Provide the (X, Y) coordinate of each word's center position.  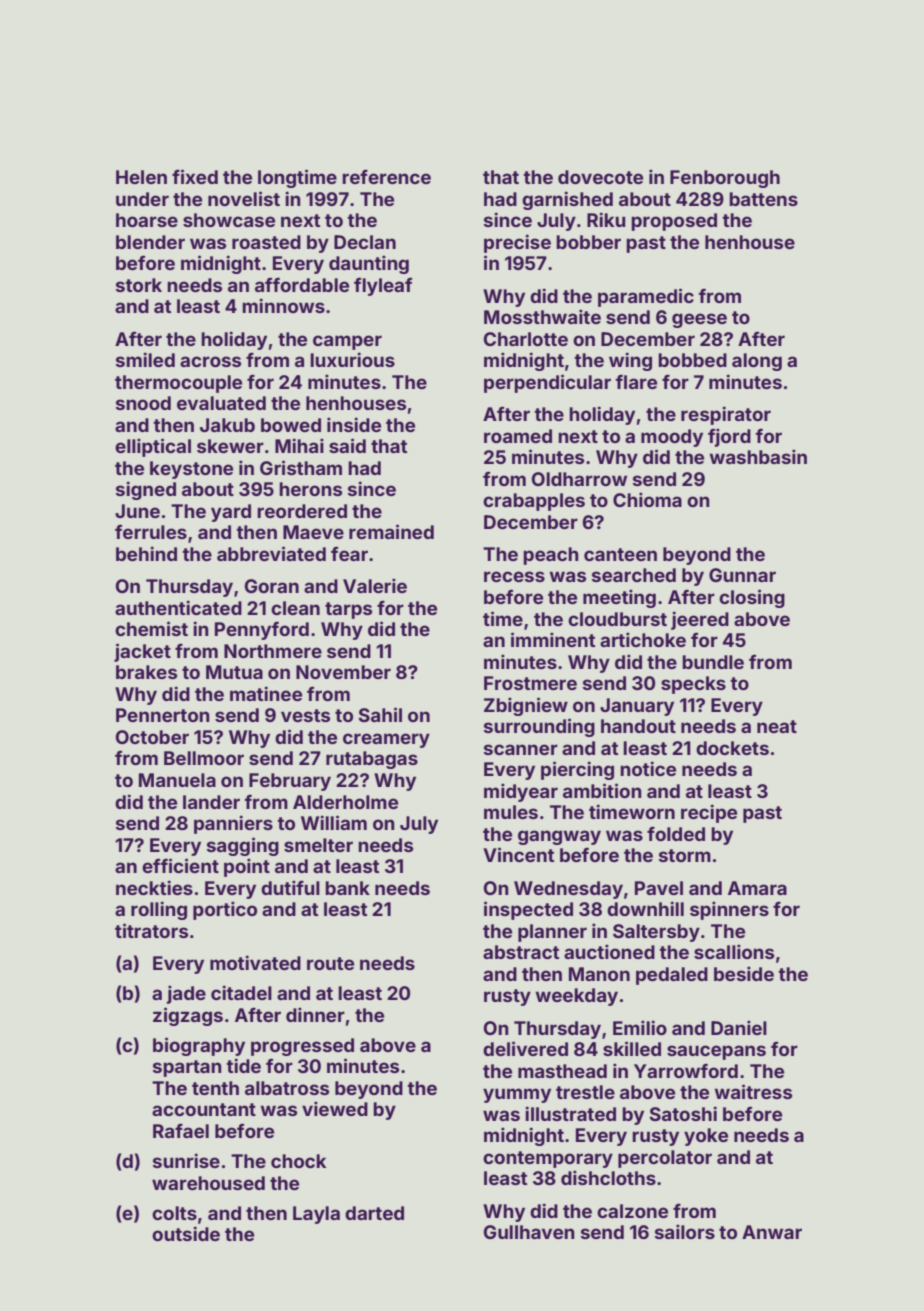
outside (186, 1233)
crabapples (534, 502)
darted (374, 1213)
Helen (141, 177)
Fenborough (725, 179)
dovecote (600, 177)
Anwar (772, 1232)
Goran (272, 586)
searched (634, 575)
